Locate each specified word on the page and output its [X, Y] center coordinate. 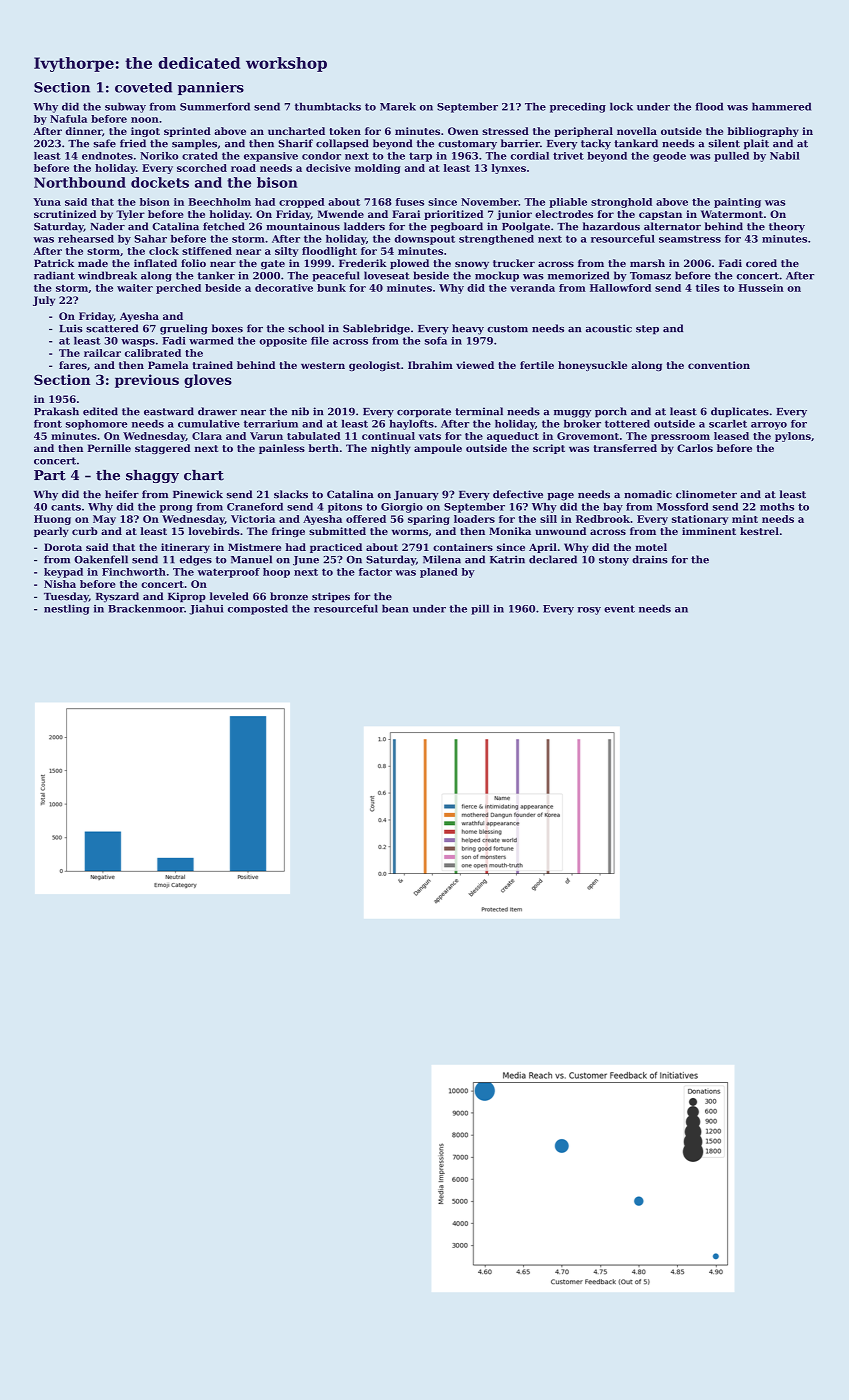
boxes [227, 328]
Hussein [761, 288]
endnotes [107, 156]
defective [518, 494]
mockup [497, 276]
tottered [627, 424]
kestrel [759, 531]
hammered [781, 106]
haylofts [411, 425]
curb [85, 531]
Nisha [60, 584]
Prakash [56, 411]
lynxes [509, 169]
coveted [143, 87]
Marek [398, 106]
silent [724, 143]
